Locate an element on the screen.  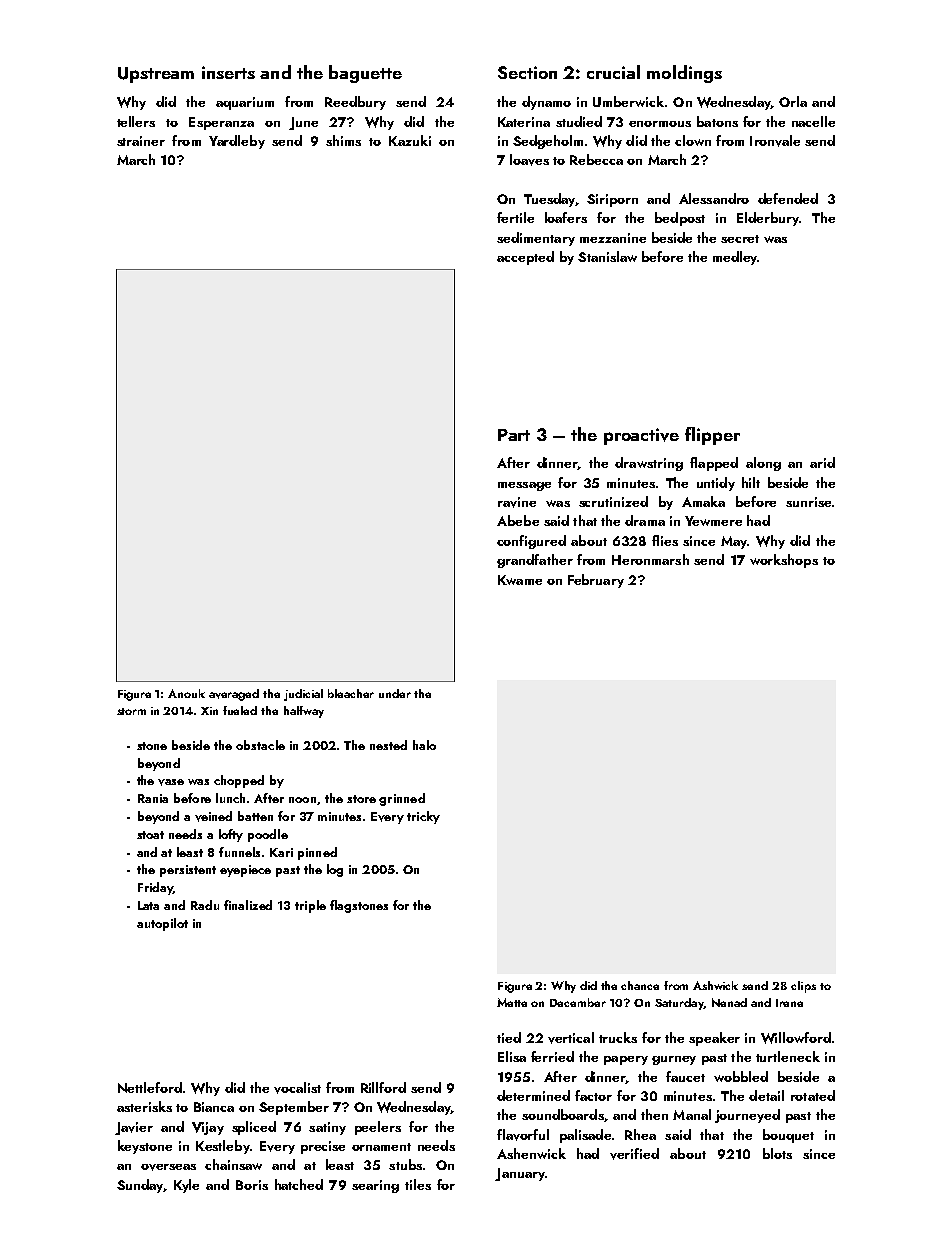
baguette is located at coordinates (365, 74).
